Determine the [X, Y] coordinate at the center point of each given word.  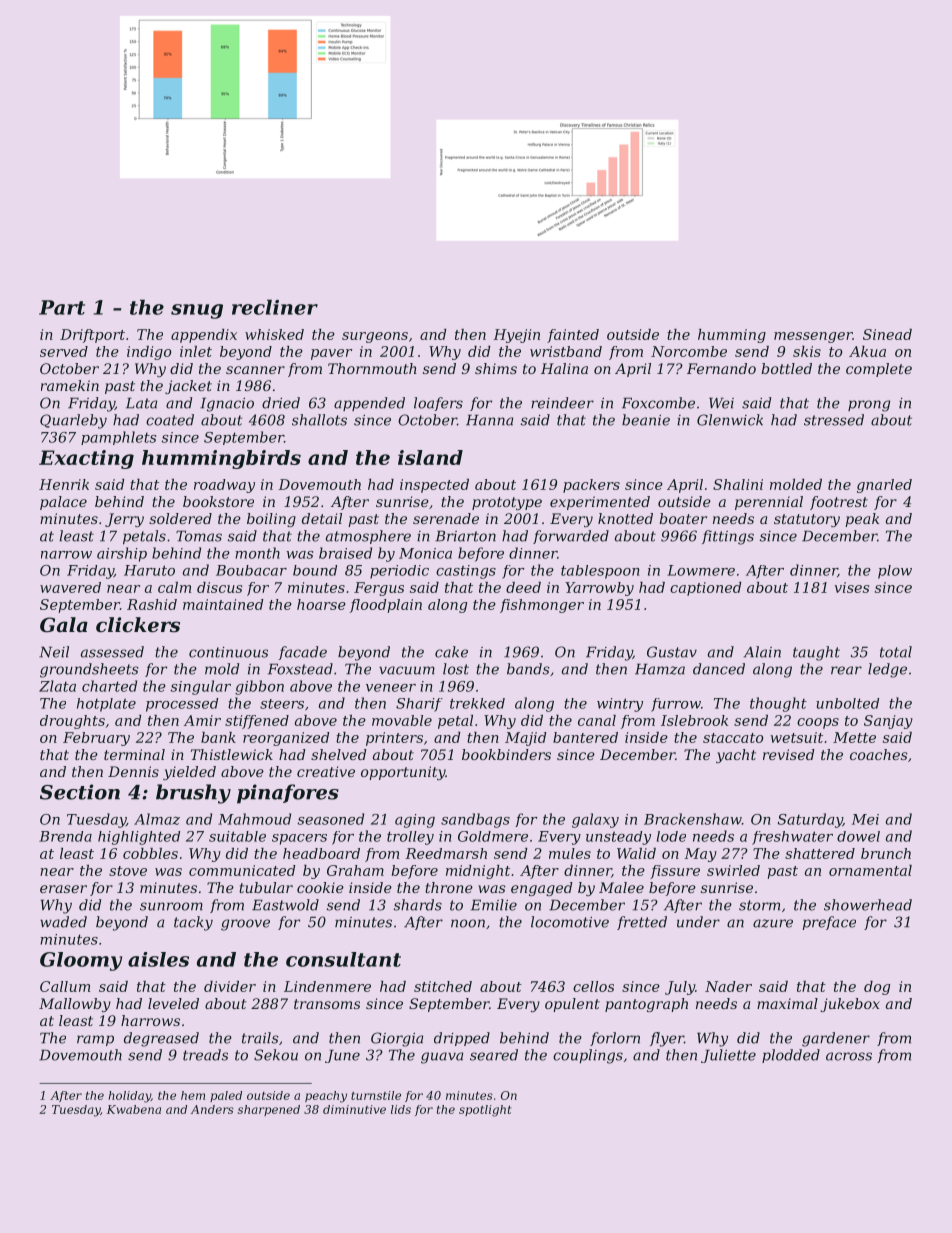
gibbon [259, 687]
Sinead [887, 334]
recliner [275, 307]
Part [62, 307]
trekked [477, 703]
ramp [95, 1040]
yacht [736, 756]
